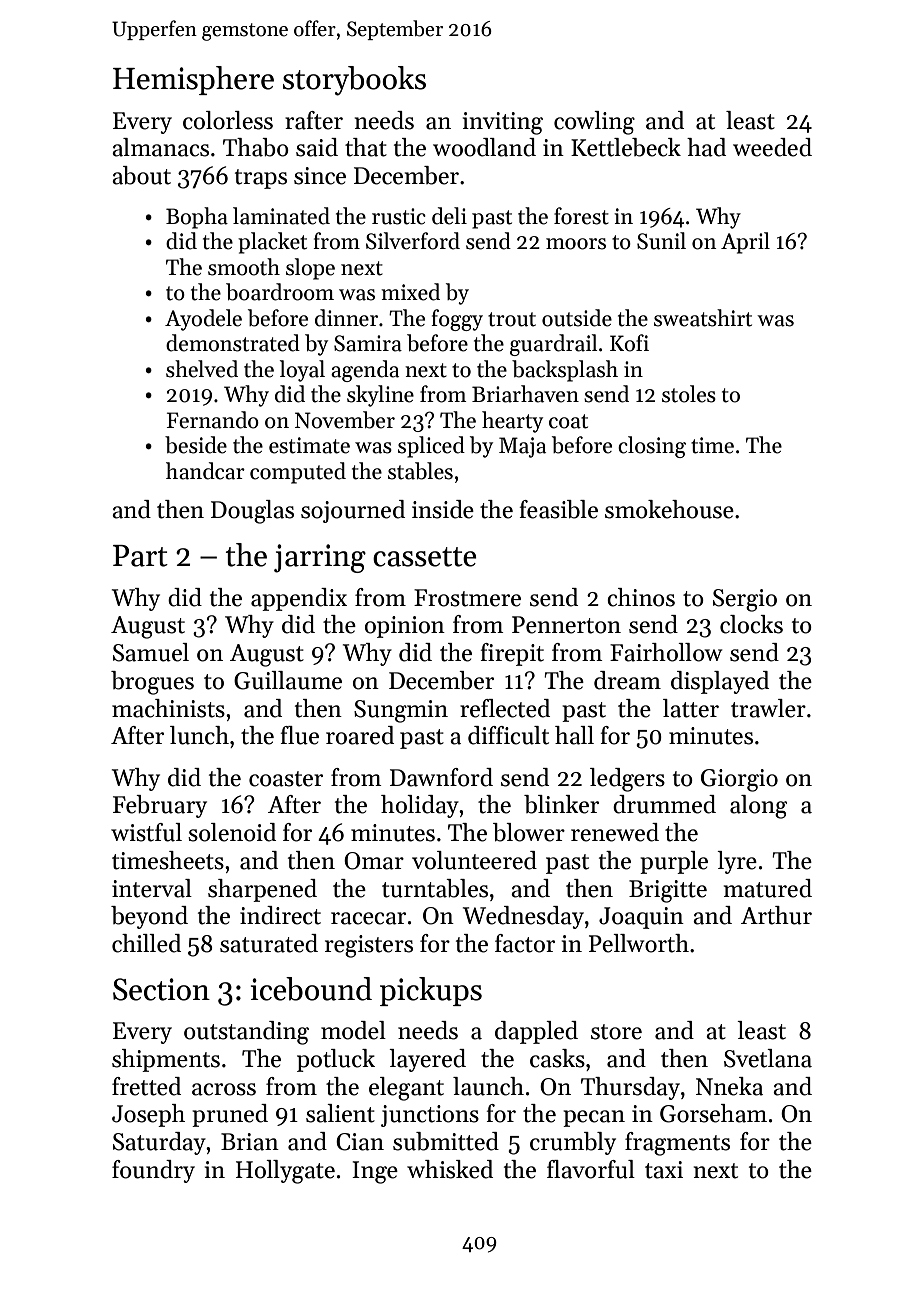  I want to click on opinion, so click(405, 627).
